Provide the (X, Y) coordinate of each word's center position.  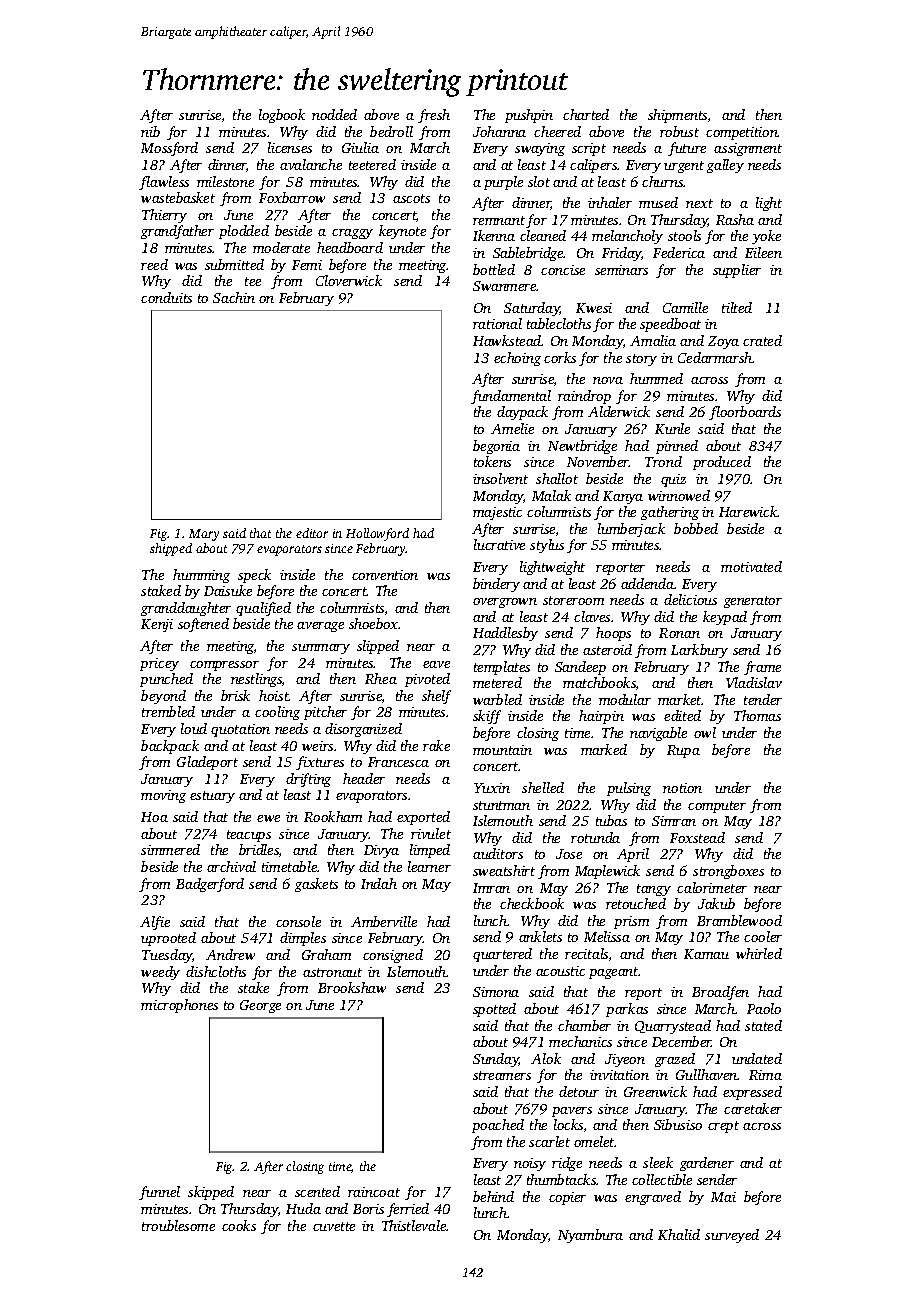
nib (150, 131)
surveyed (732, 1236)
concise (563, 270)
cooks (239, 1225)
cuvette (334, 1226)
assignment (748, 149)
